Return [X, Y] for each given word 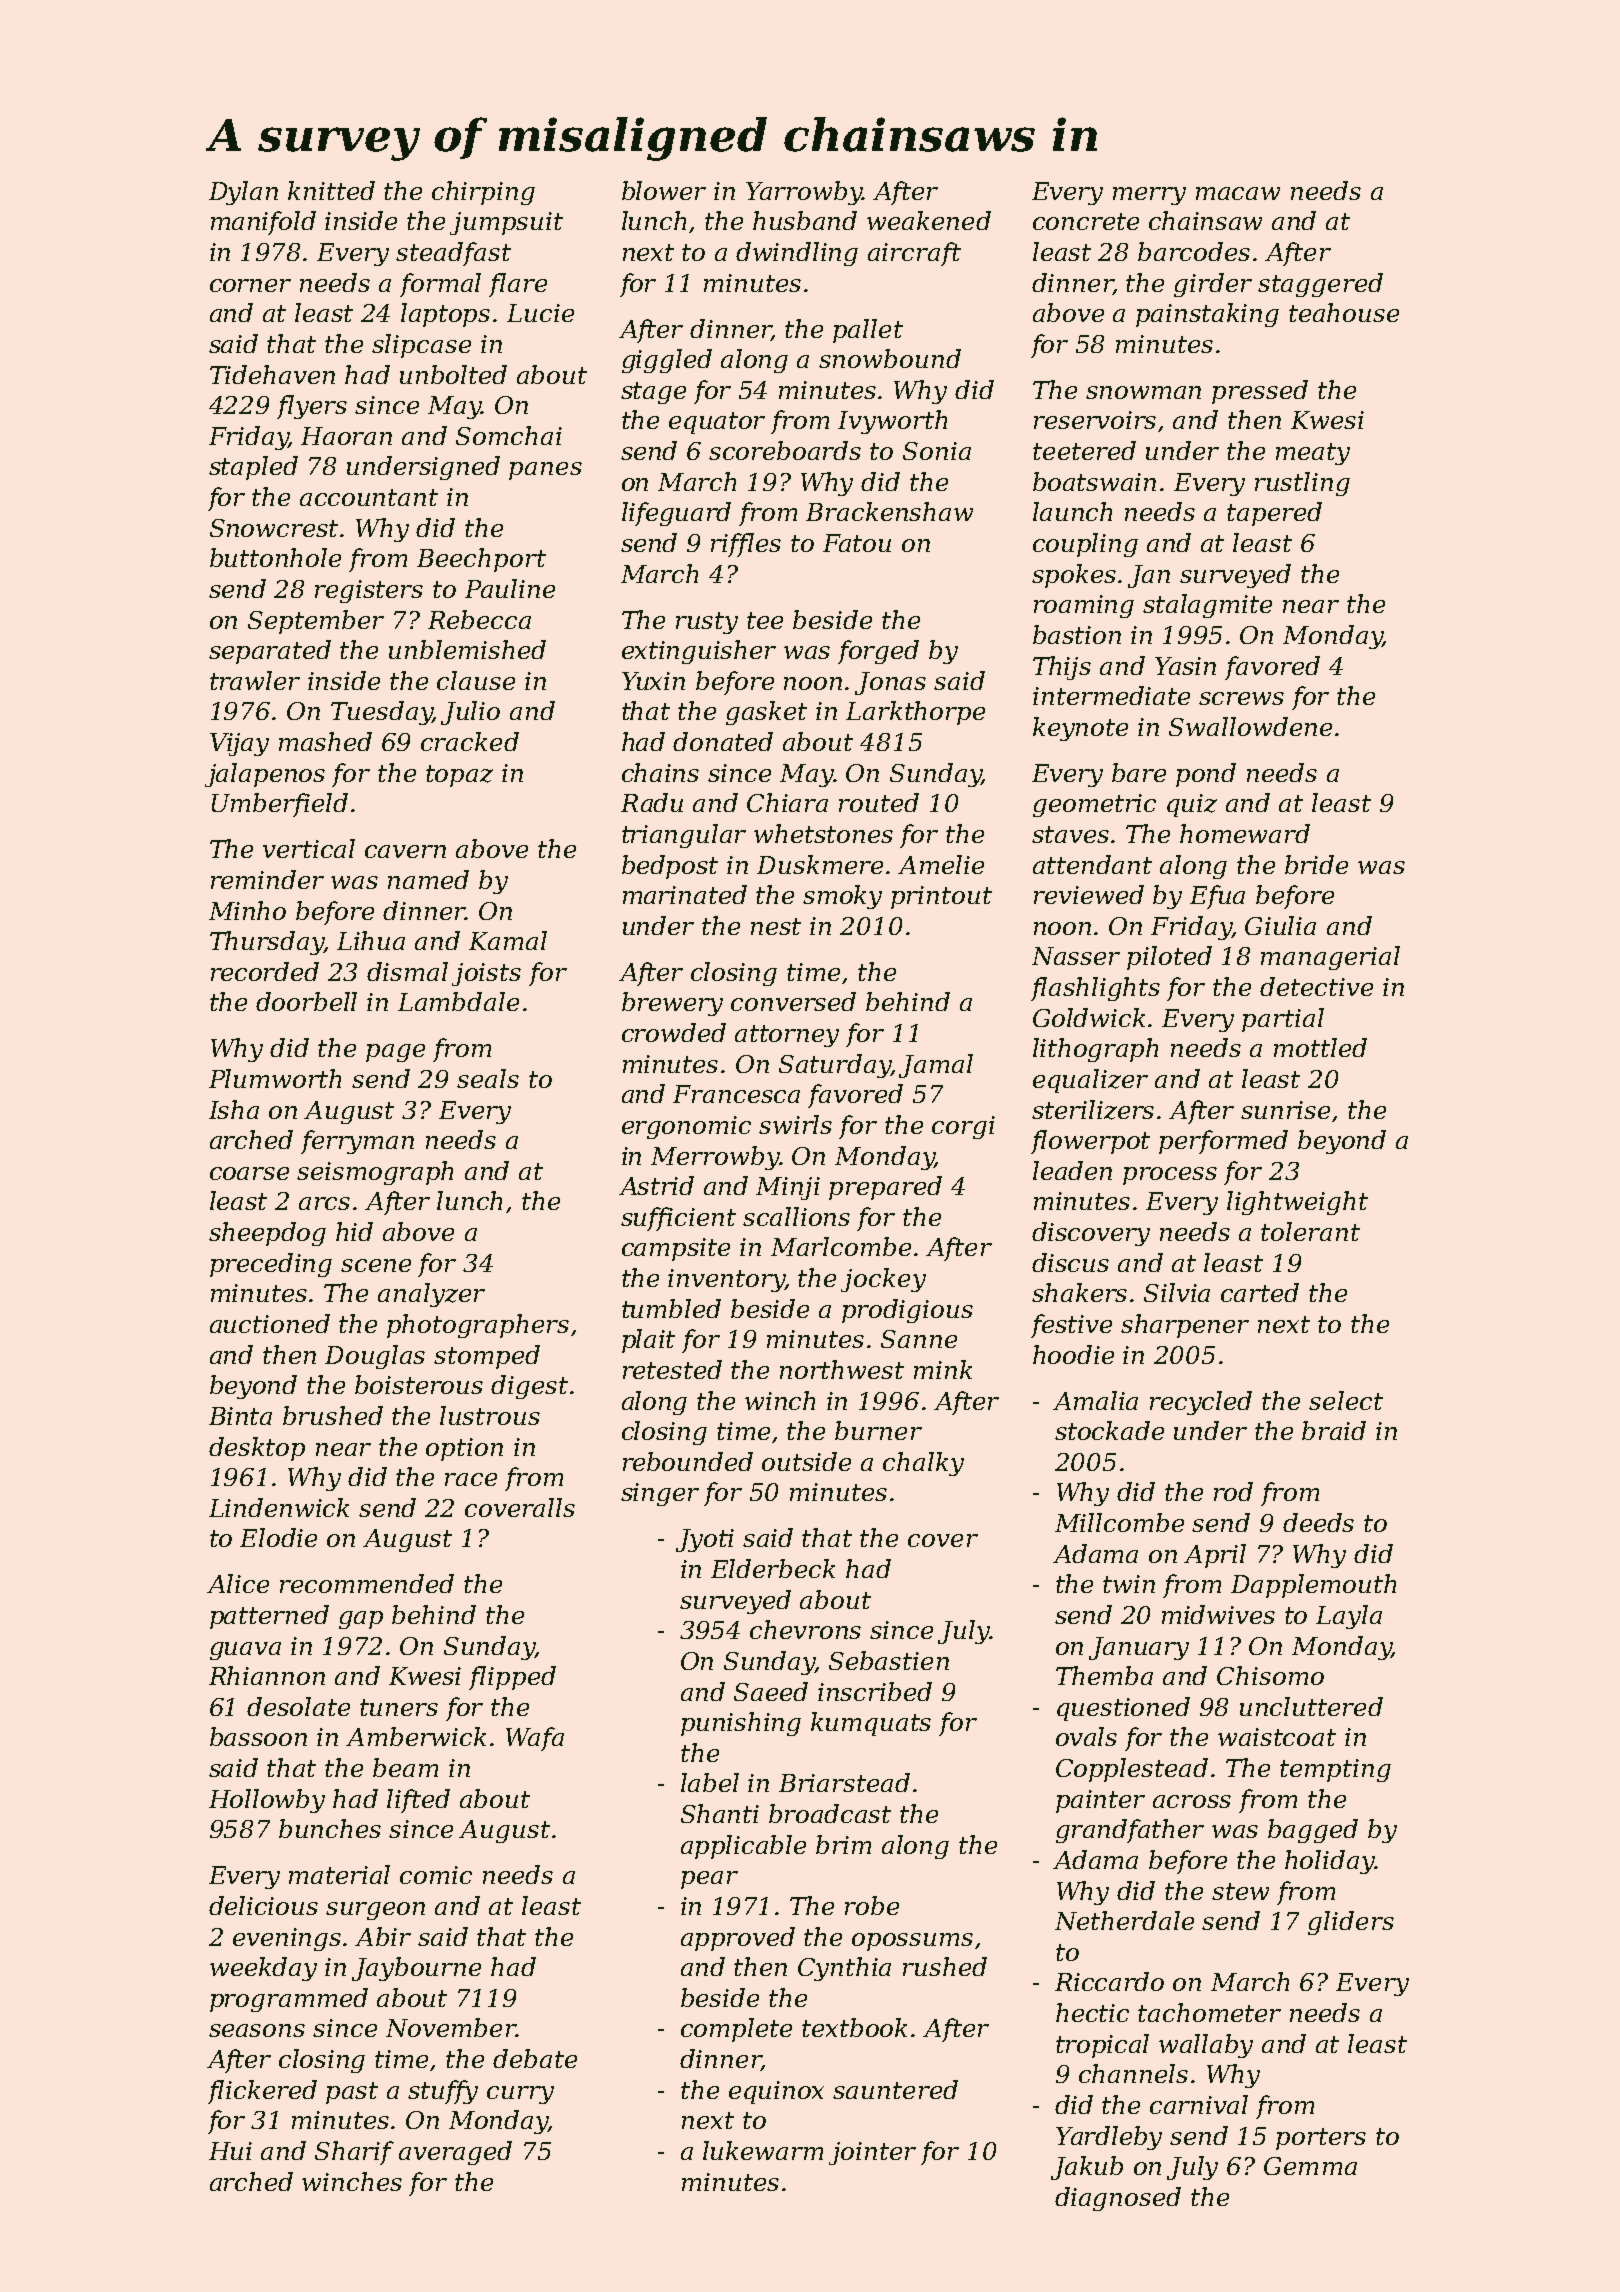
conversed [793, 1001]
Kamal [508, 940]
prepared [885, 1188]
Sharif [354, 2153]
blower [664, 190]
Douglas [375, 1357]
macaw [1238, 193]
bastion [1077, 634]
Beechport [481, 560]
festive [1071, 1326]
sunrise [1285, 1110]
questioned [1123, 1709]
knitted [331, 190]
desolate [298, 1706]
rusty [707, 623]
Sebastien [889, 1660]
